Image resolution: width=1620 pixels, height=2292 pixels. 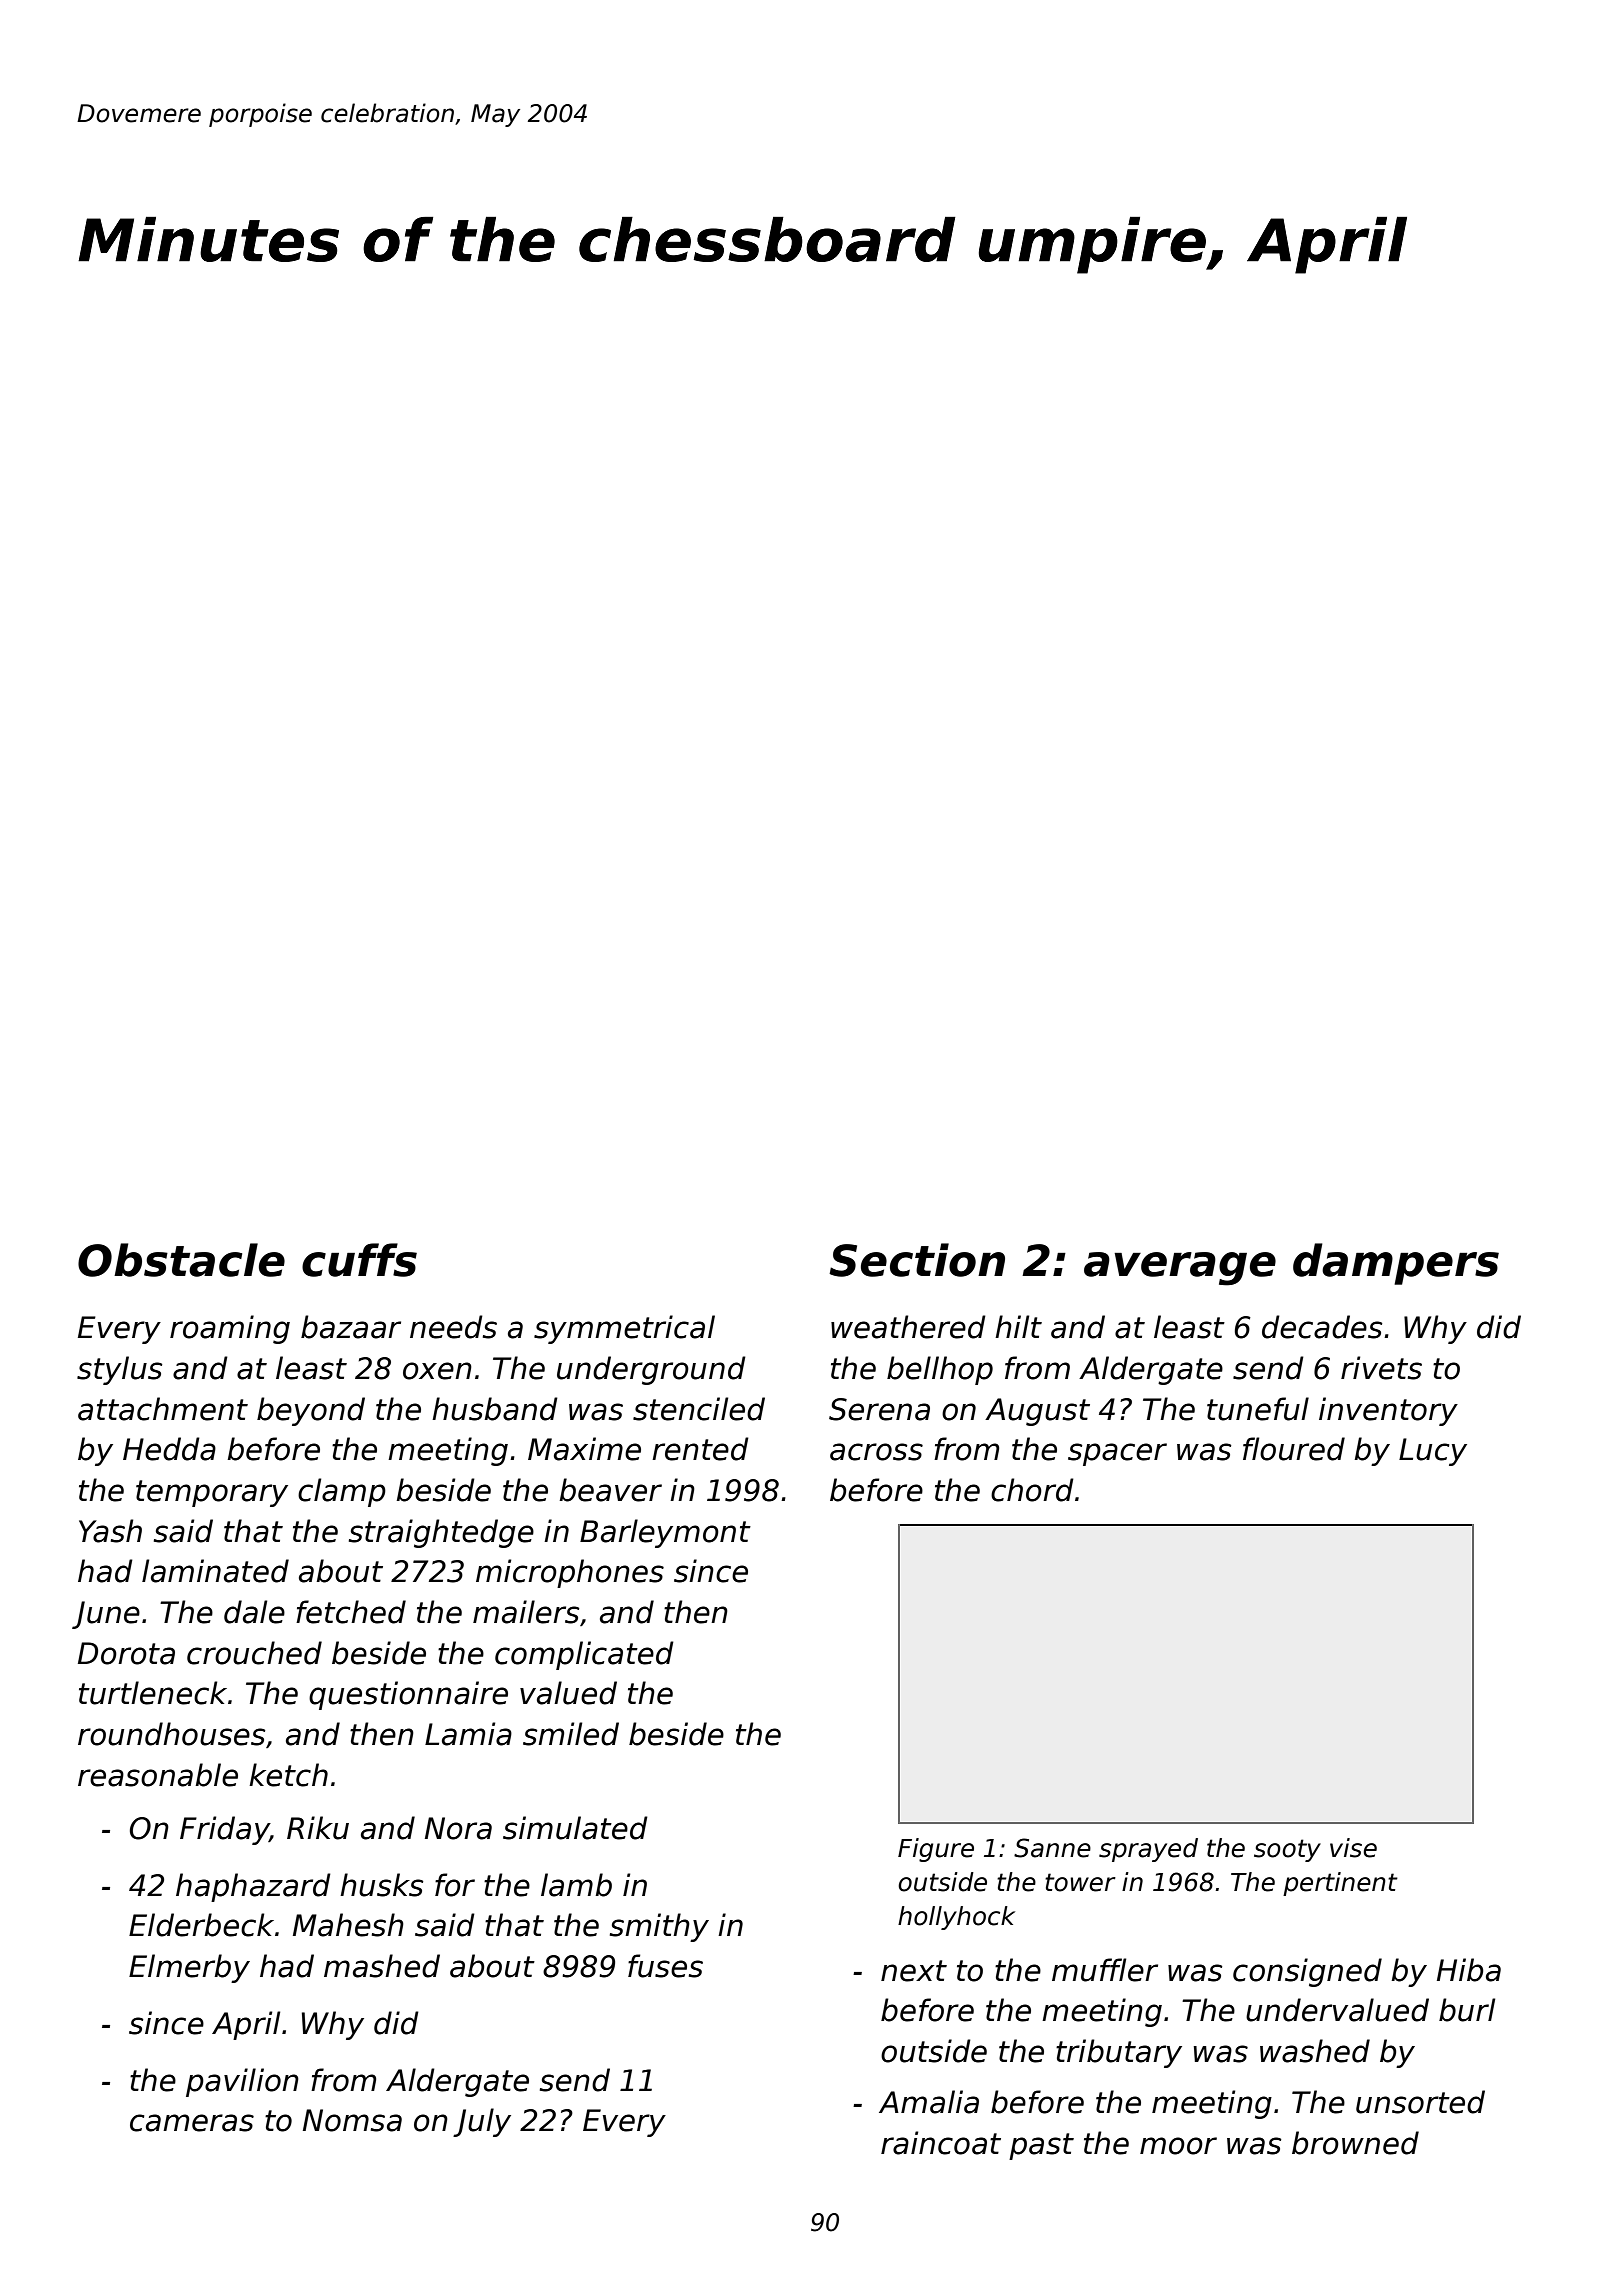 What do you see at coordinates (1322, 1327) in the screenshot?
I see `decades` at bounding box center [1322, 1327].
